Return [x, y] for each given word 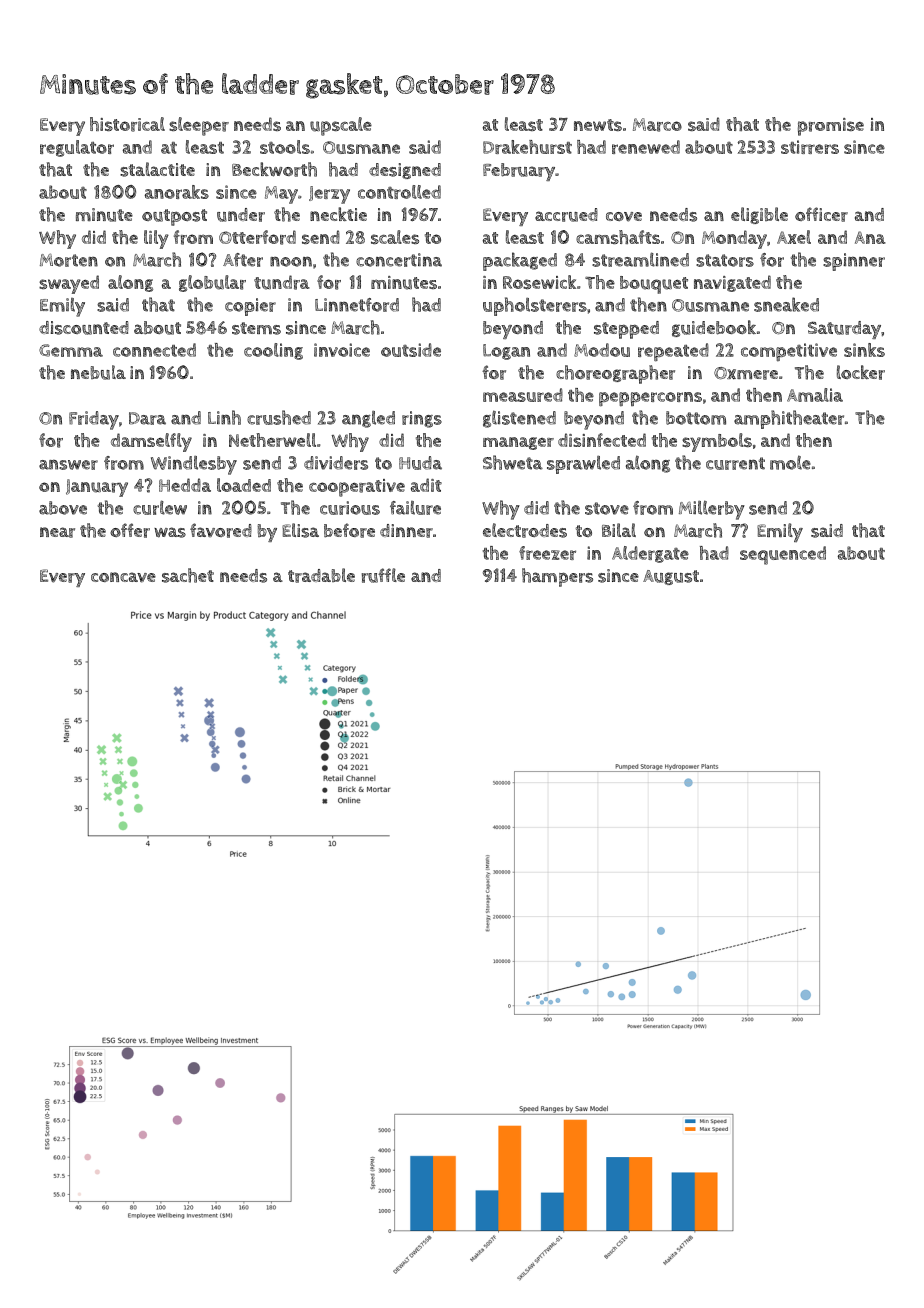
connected [154, 350]
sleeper [199, 126]
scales [395, 237]
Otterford [257, 237]
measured [523, 395]
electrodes [525, 530]
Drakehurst [527, 147]
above [63, 508]
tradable [321, 575]
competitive [789, 352]
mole [790, 462]
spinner [854, 262]
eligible [759, 215]
